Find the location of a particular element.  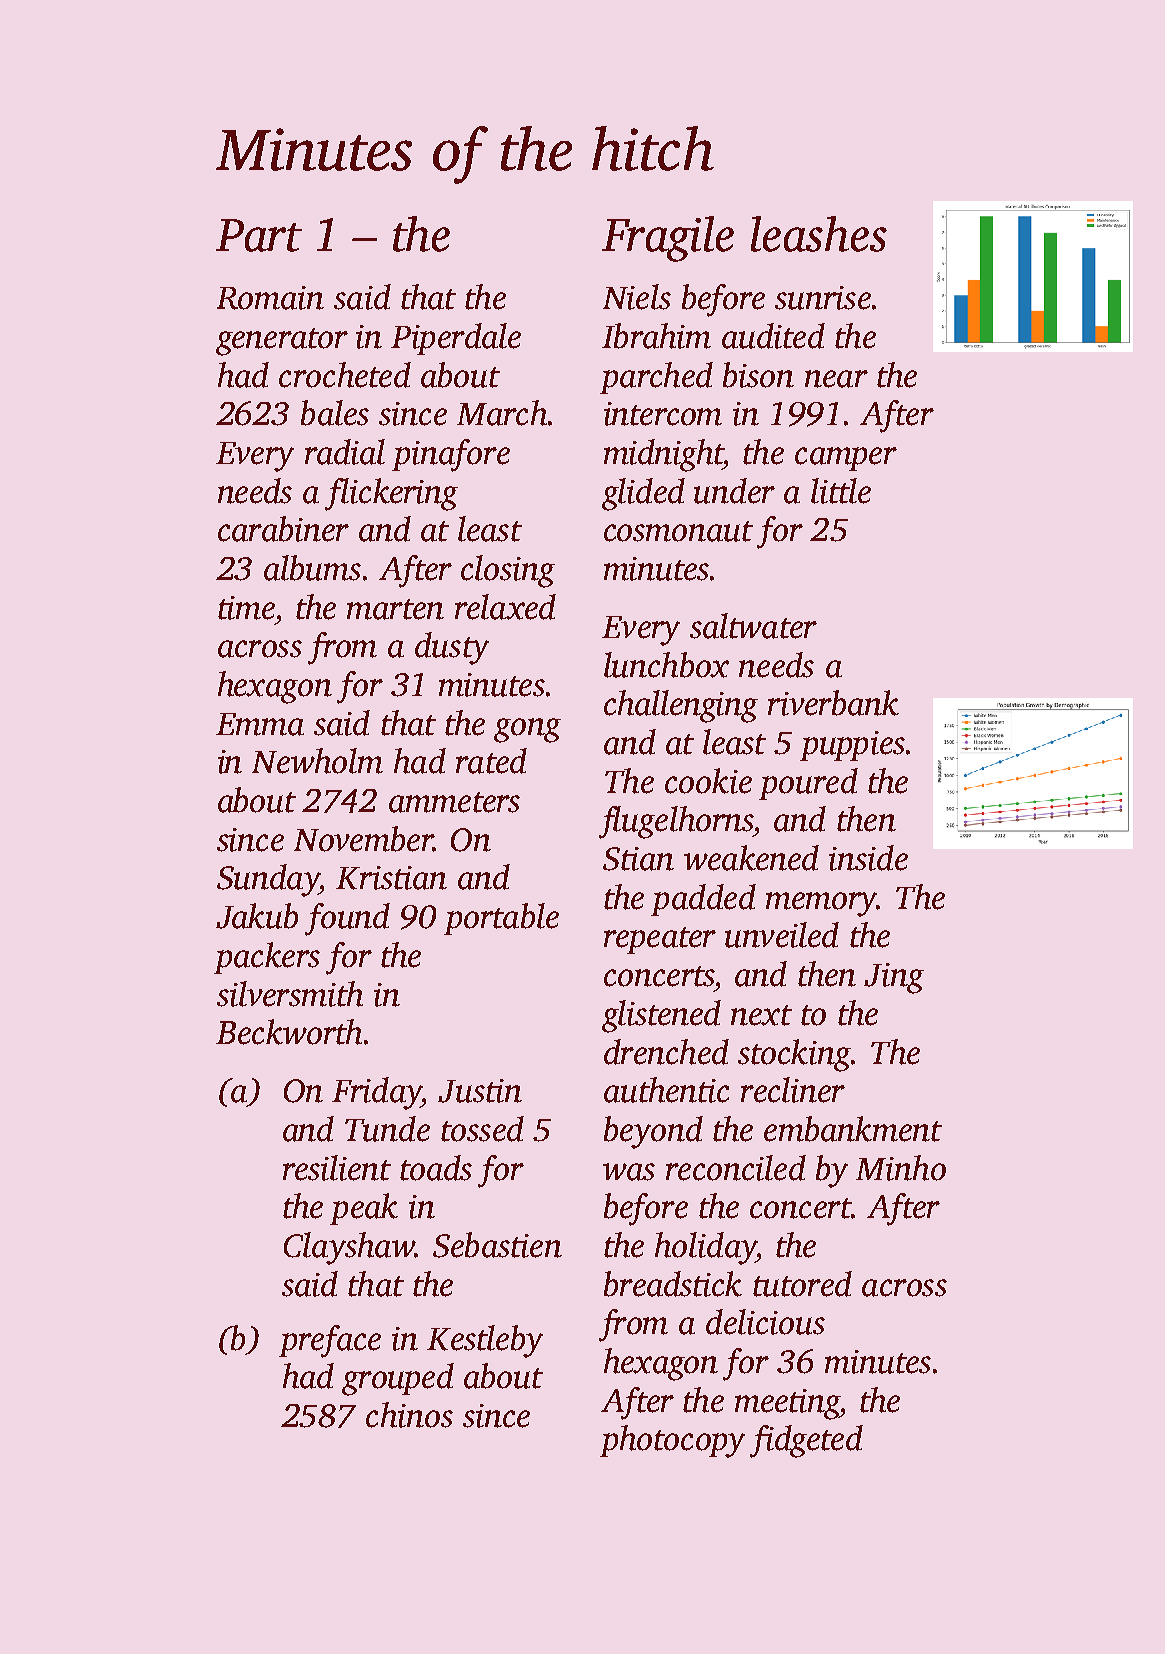

chinos is located at coordinates (409, 1415).
